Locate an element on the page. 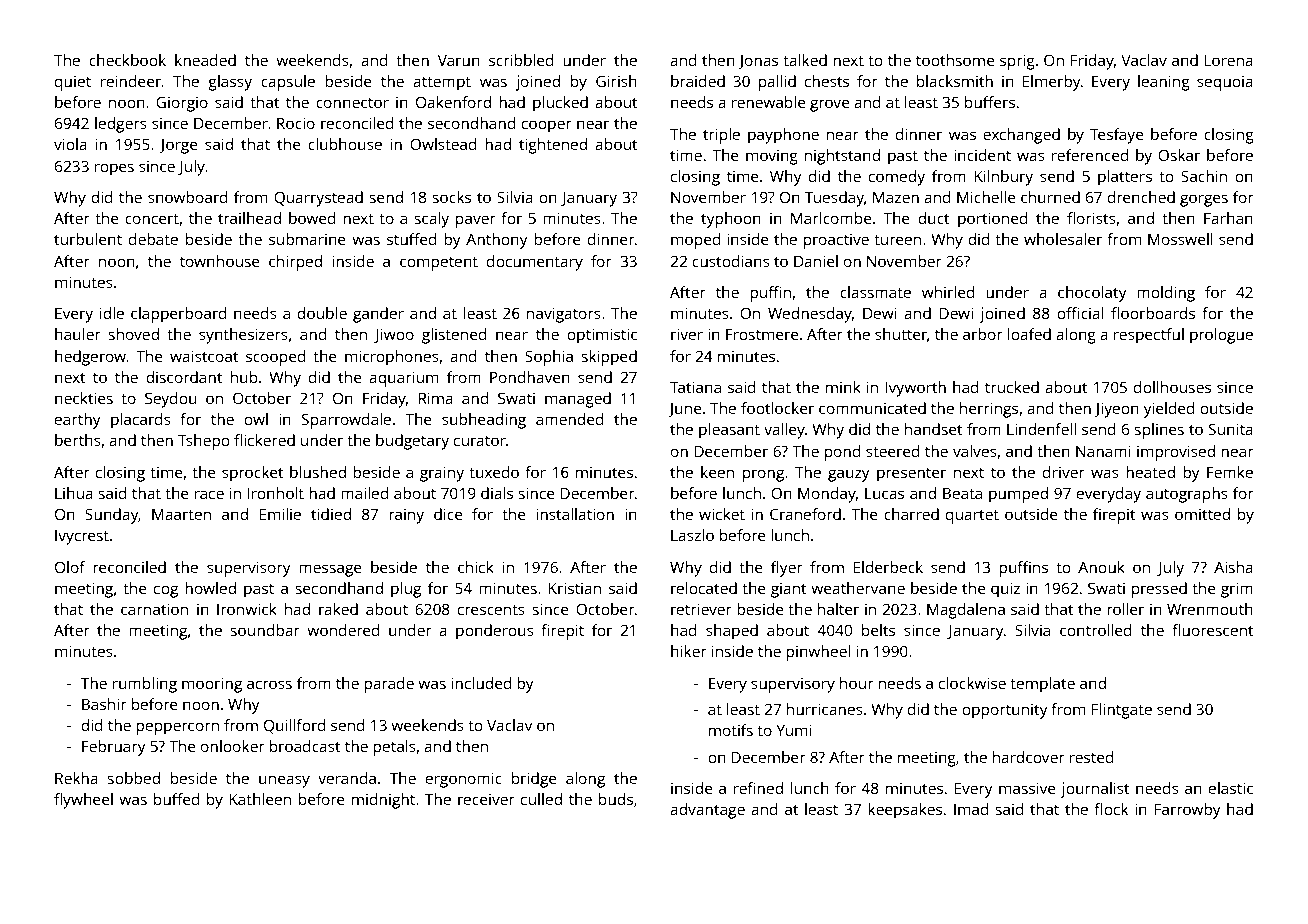  reindeer is located at coordinates (131, 81).
